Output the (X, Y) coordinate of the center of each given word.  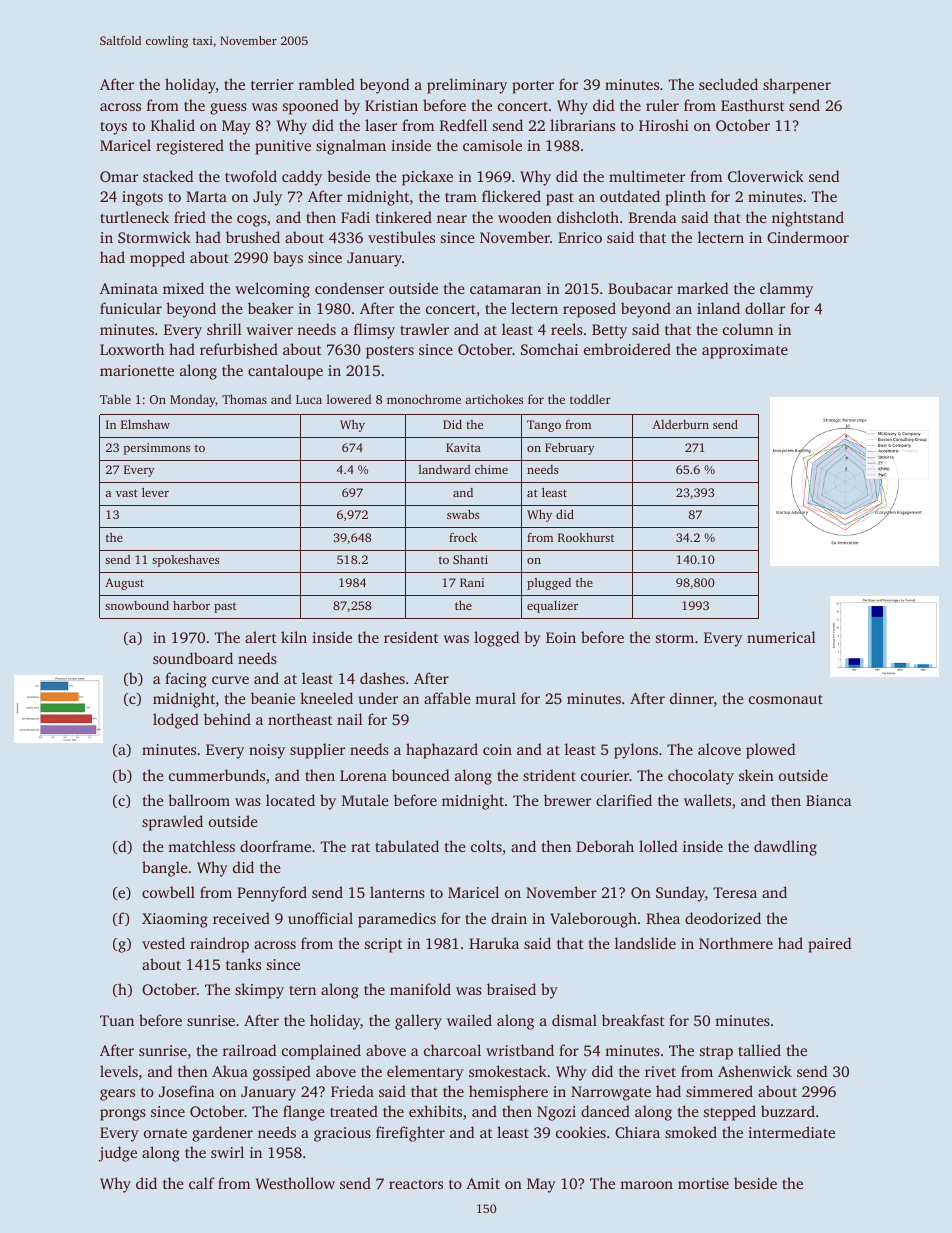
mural (495, 698)
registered (190, 147)
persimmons (156, 449)
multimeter (647, 176)
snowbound (137, 605)
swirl (227, 1152)
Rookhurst (586, 537)
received (241, 918)
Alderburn (680, 424)
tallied (759, 1050)
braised (511, 989)
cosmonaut (786, 699)
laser (381, 125)
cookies (581, 1132)
